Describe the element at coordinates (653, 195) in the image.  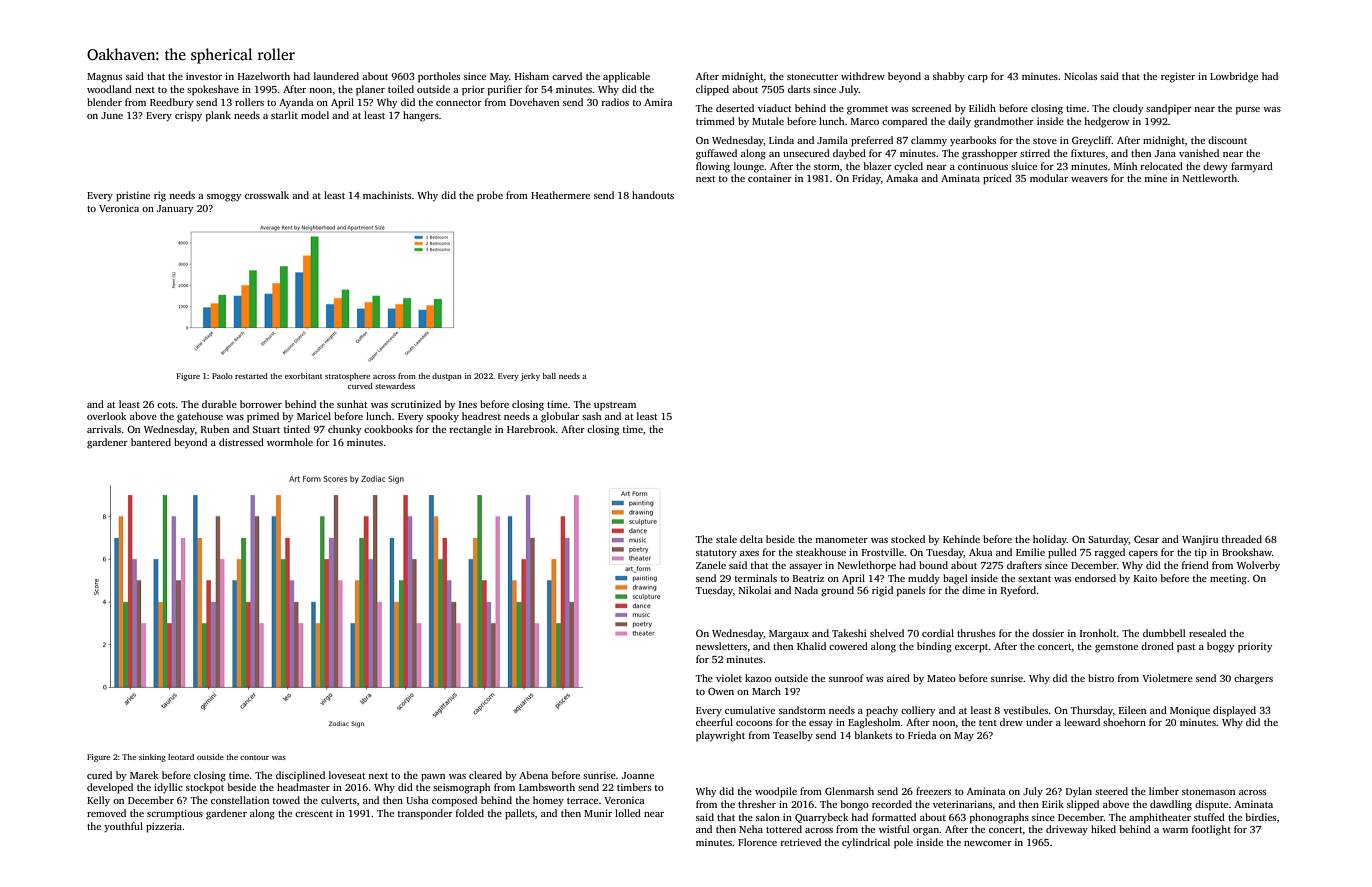
I see `handouts` at that location.
